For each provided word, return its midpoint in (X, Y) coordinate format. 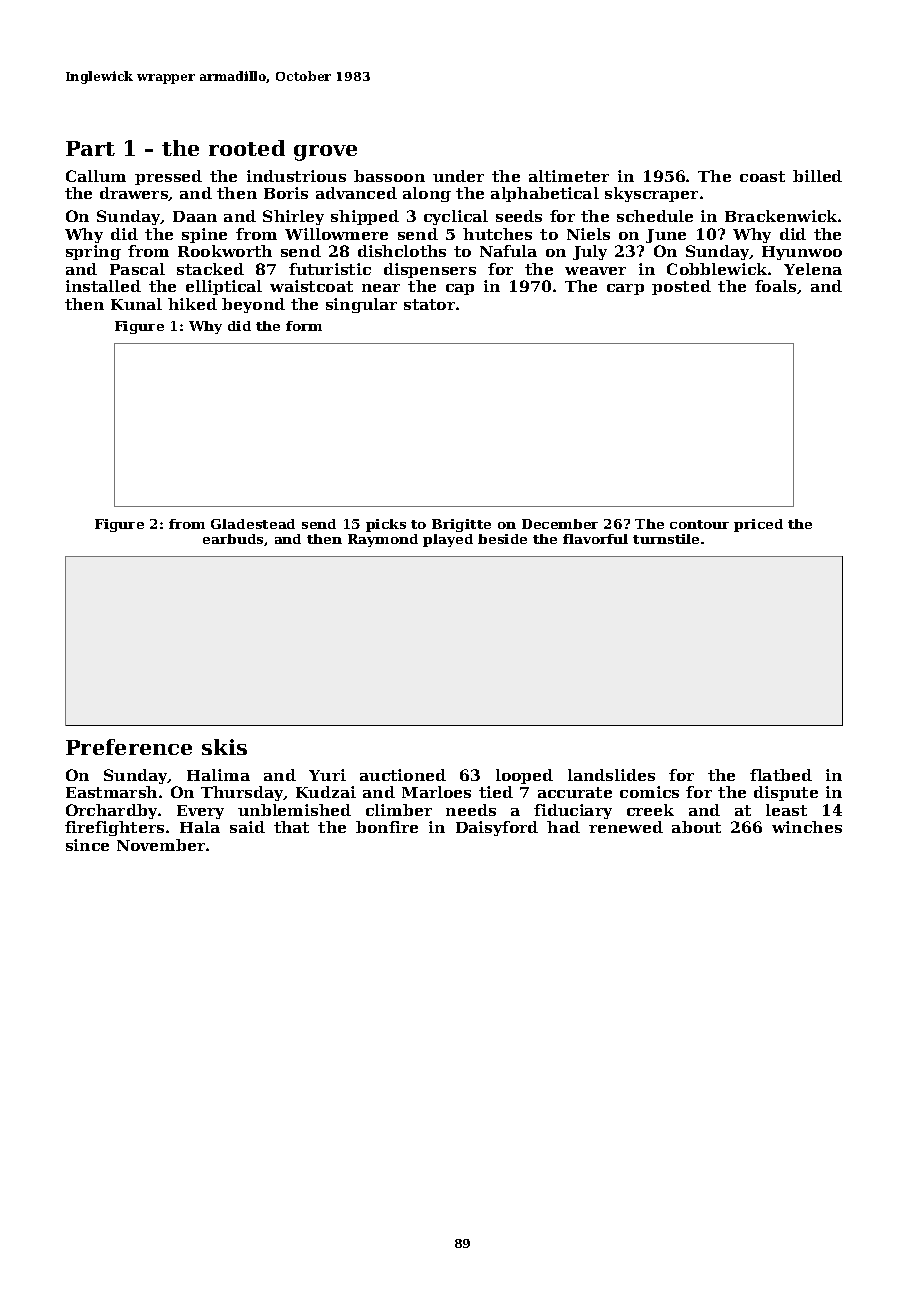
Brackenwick (781, 216)
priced (758, 525)
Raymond (383, 540)
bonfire (387, 827)
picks (386, 525)
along (427, 194)
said (247, 827)
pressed (168, 177)
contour (699, 524)
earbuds (233, 539)
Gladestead (253, 524)
